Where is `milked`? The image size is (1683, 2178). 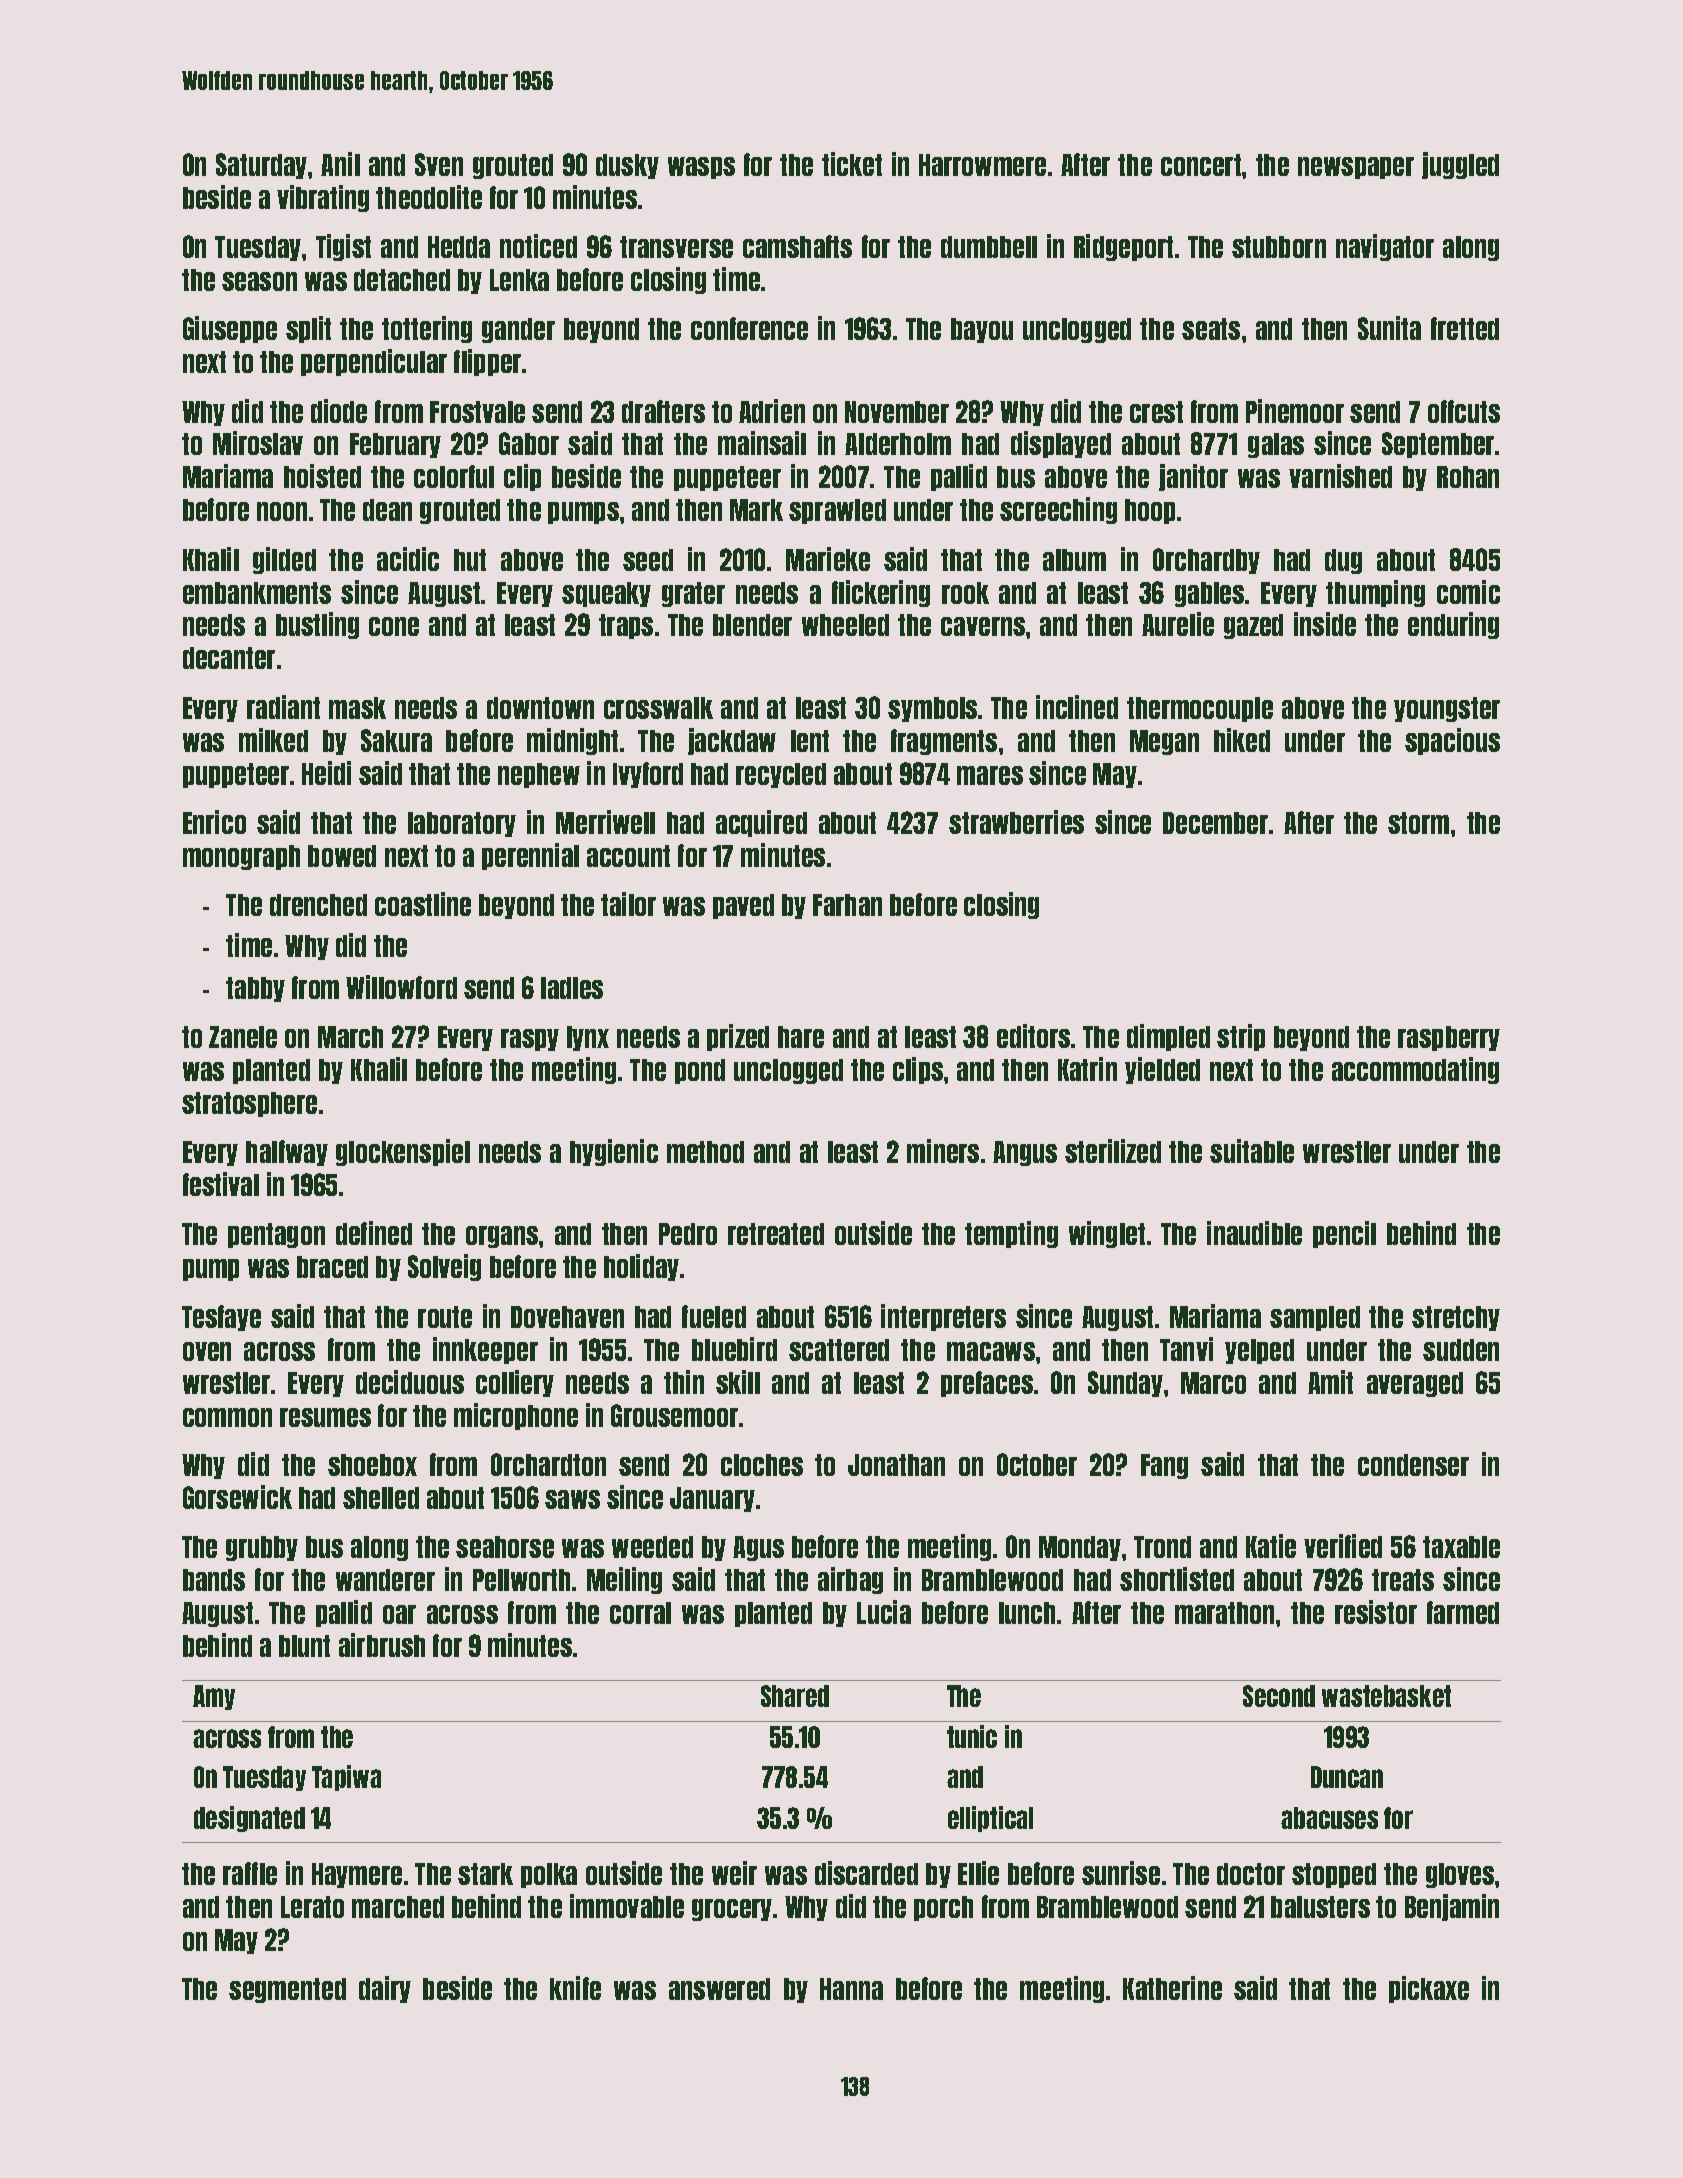 milked is located at coordinates (273, 740).
